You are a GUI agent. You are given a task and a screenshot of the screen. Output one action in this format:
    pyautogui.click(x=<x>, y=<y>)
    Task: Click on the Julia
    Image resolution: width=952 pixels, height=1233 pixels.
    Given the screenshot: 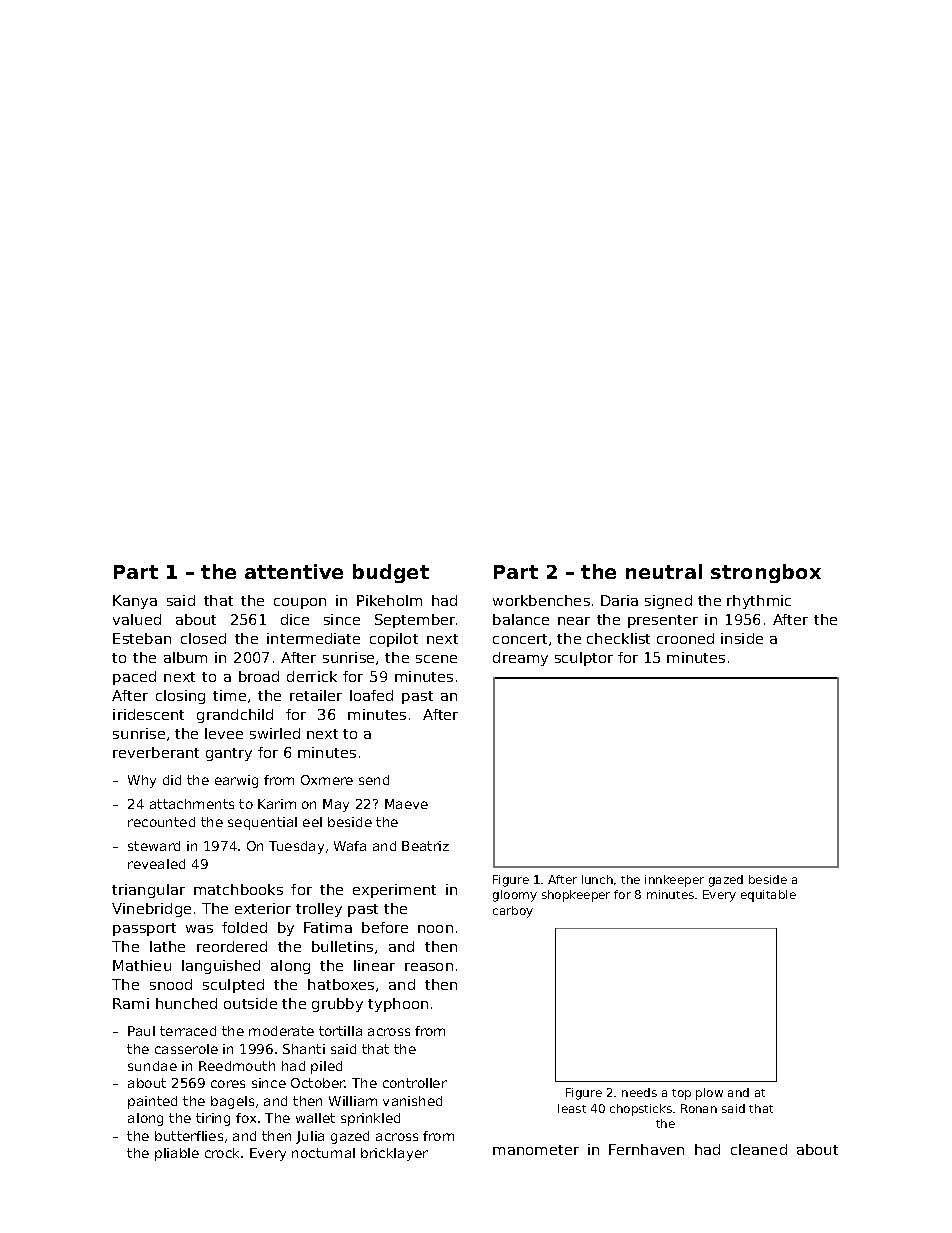 What is the action you would take?
    pyautogui.click(x=310, y=1137)
